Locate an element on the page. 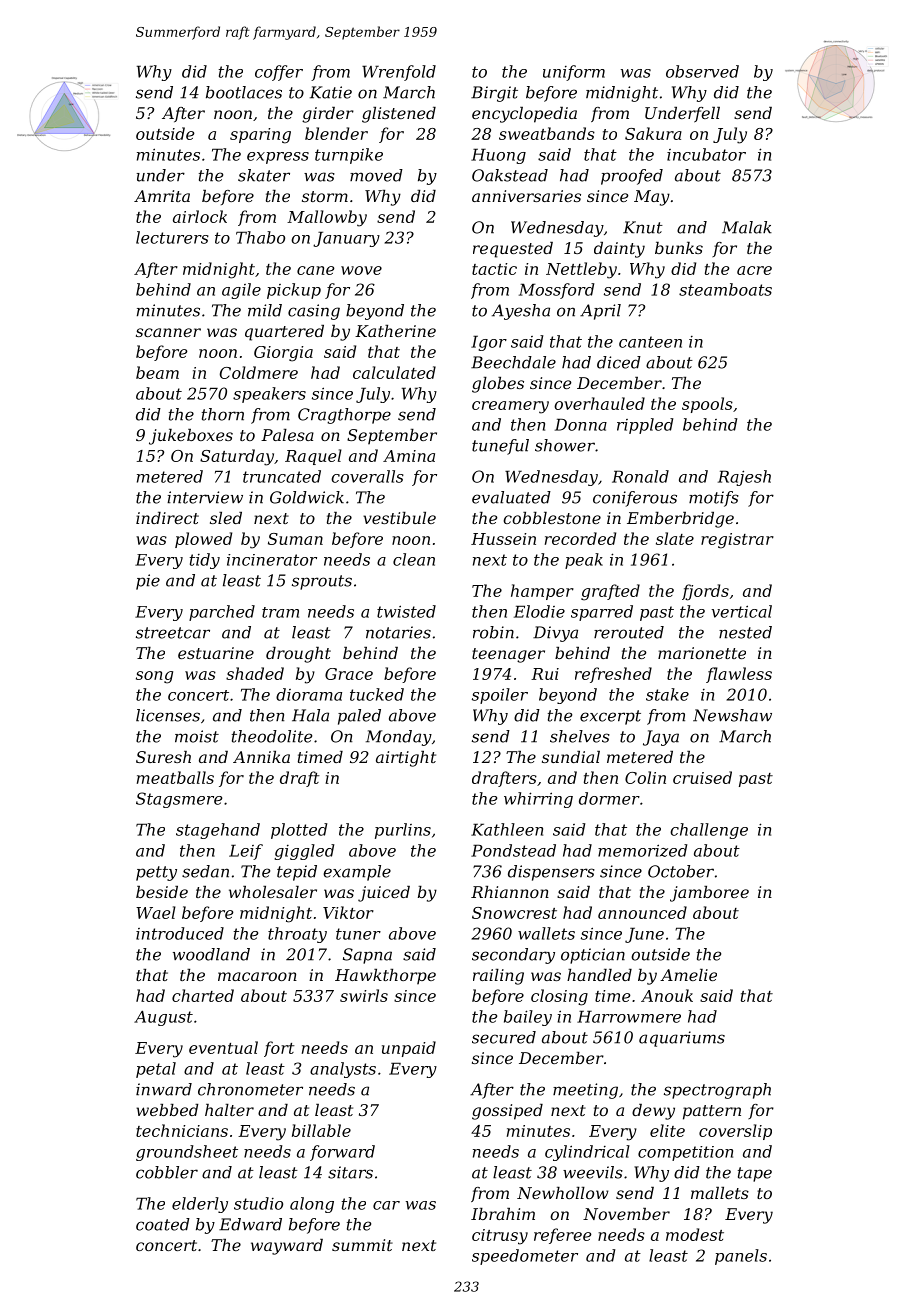 The height and width of the document is (1316, 908). wove is located at coordinates (361, 270).
